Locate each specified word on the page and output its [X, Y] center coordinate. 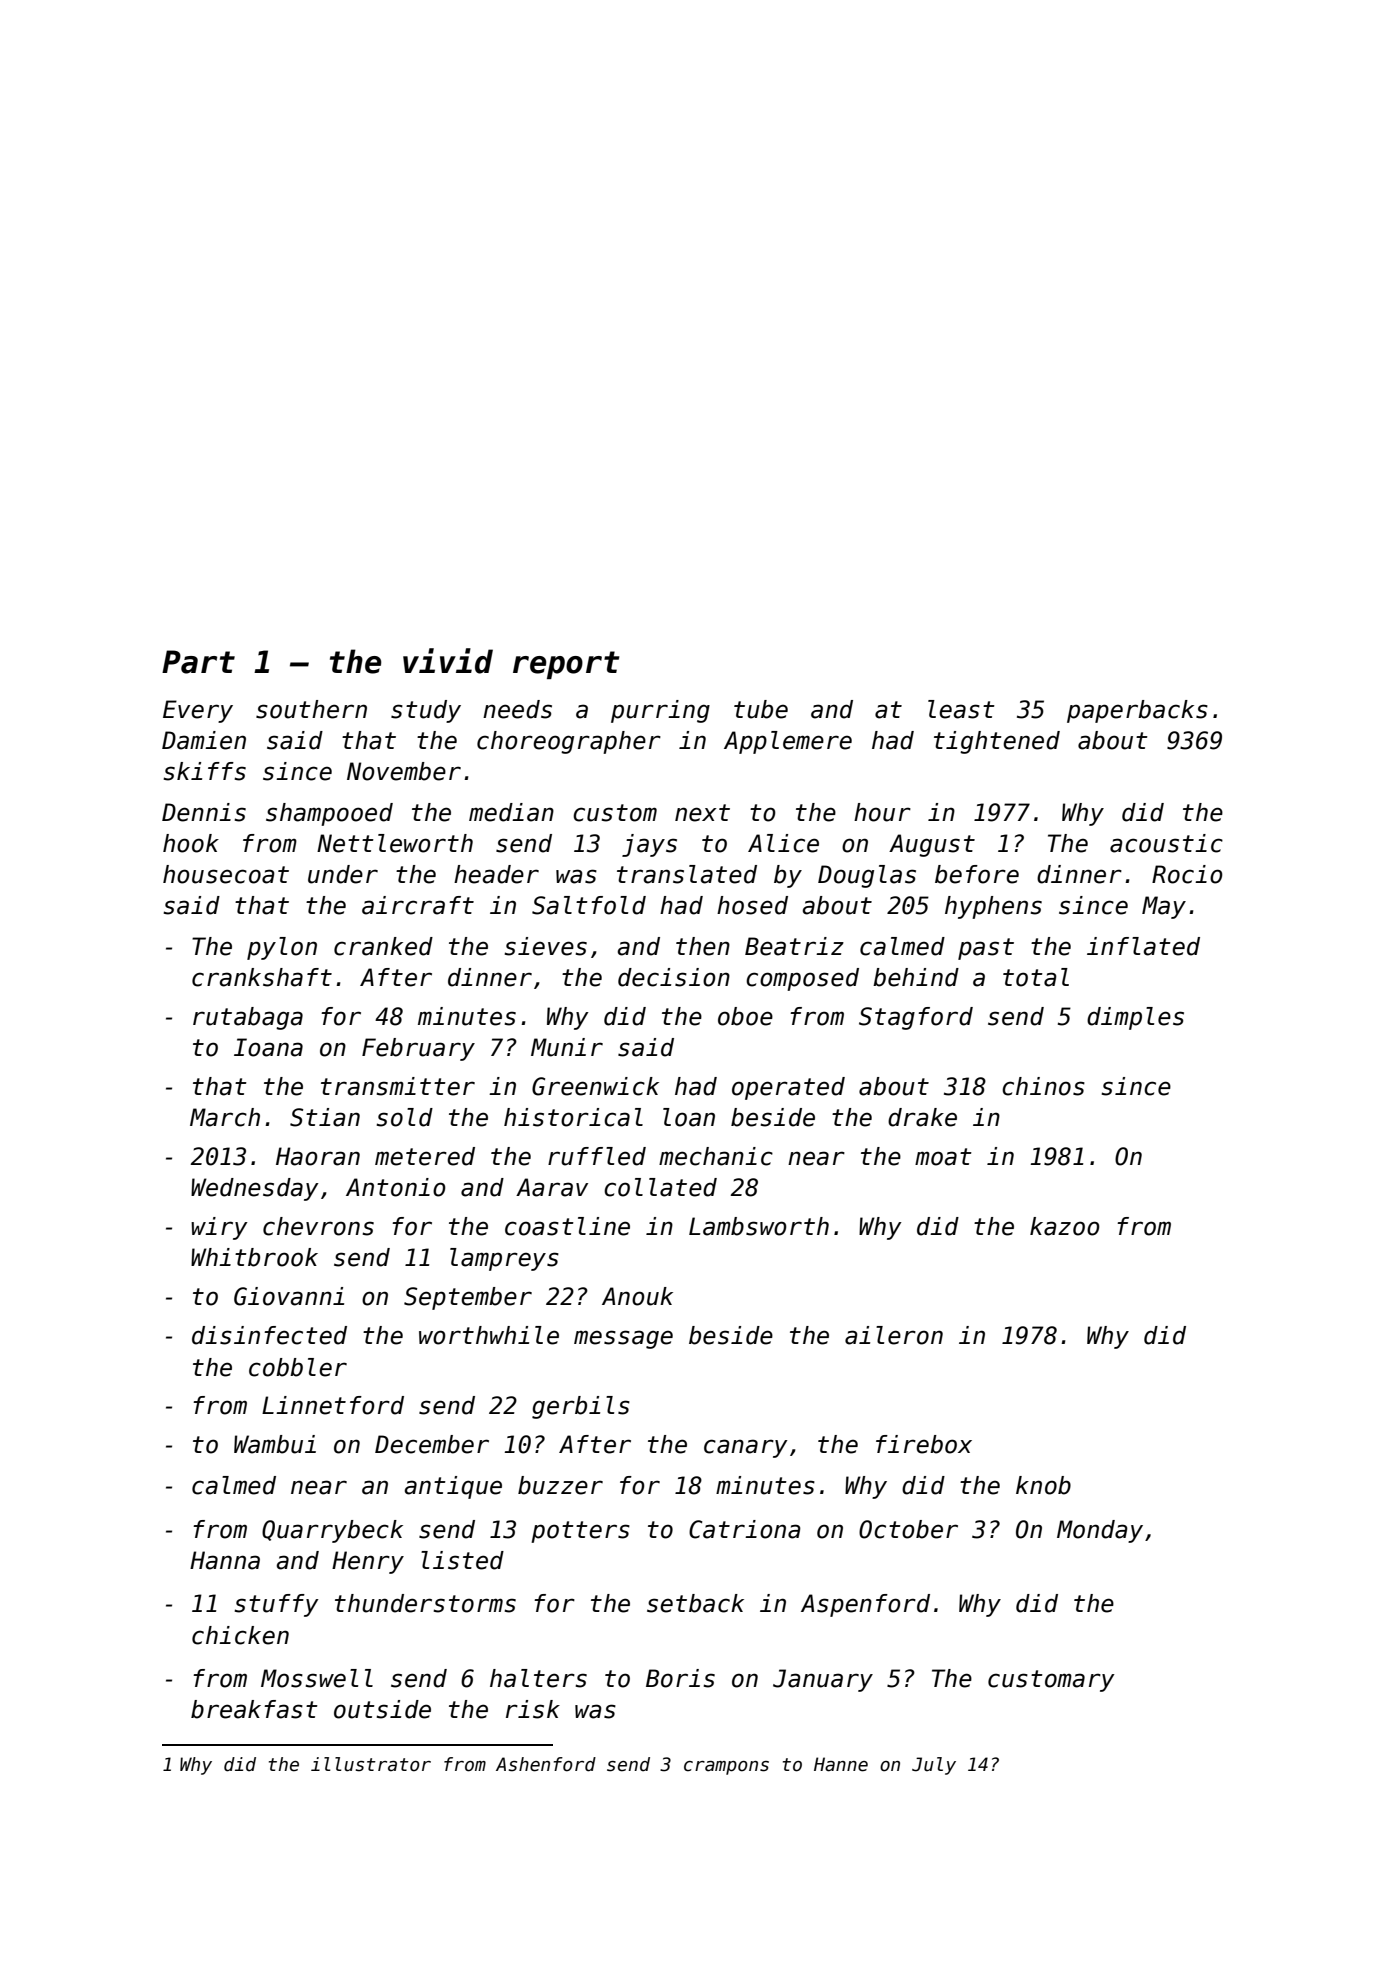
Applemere [788, 742]
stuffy [276, 1605]
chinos [1043, 1086]
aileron [894, 1335]
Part [198, 662]
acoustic [1166, 843]
